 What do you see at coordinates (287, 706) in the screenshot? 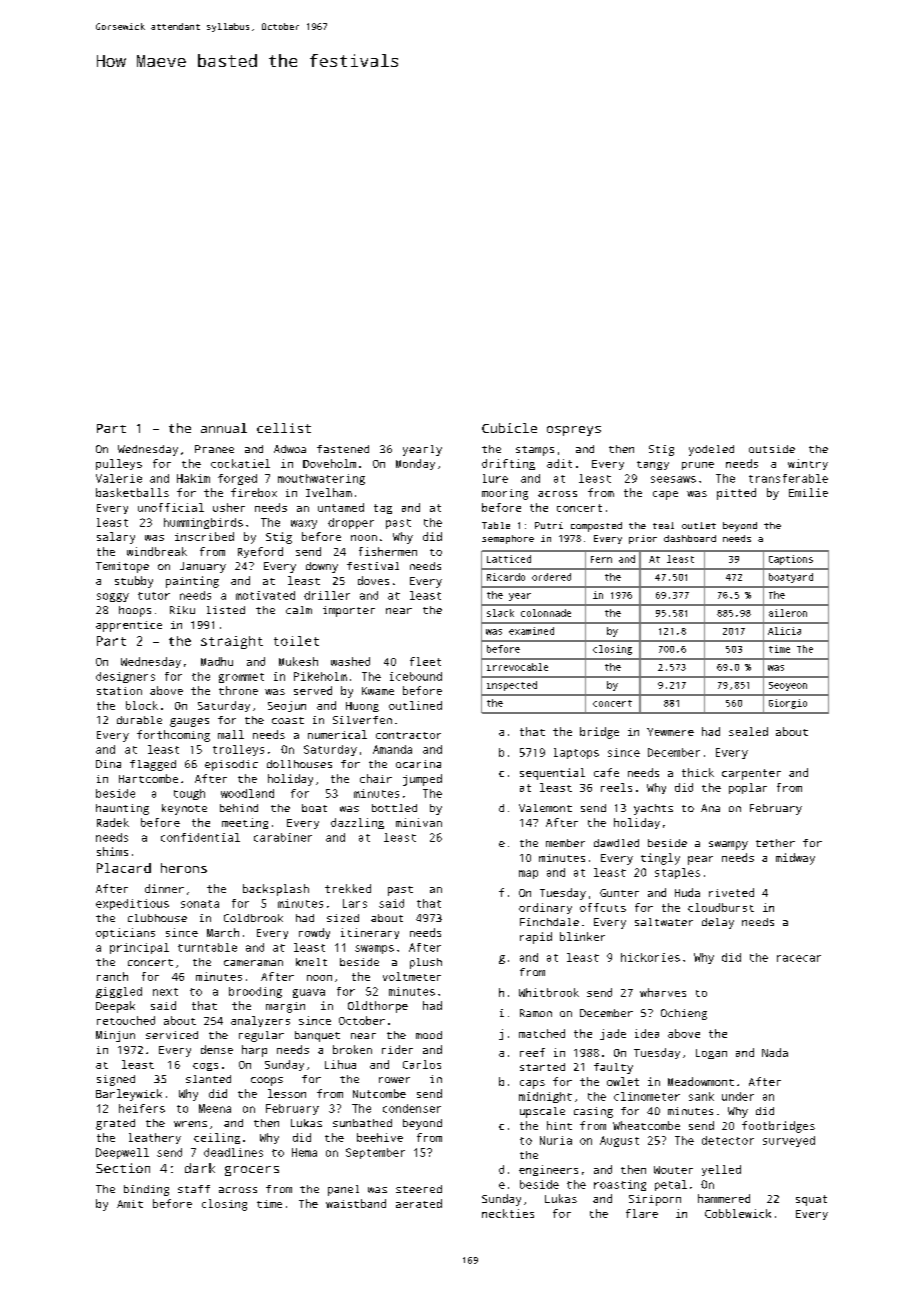
I see `Seojun` at bounding box center [287, 706].
